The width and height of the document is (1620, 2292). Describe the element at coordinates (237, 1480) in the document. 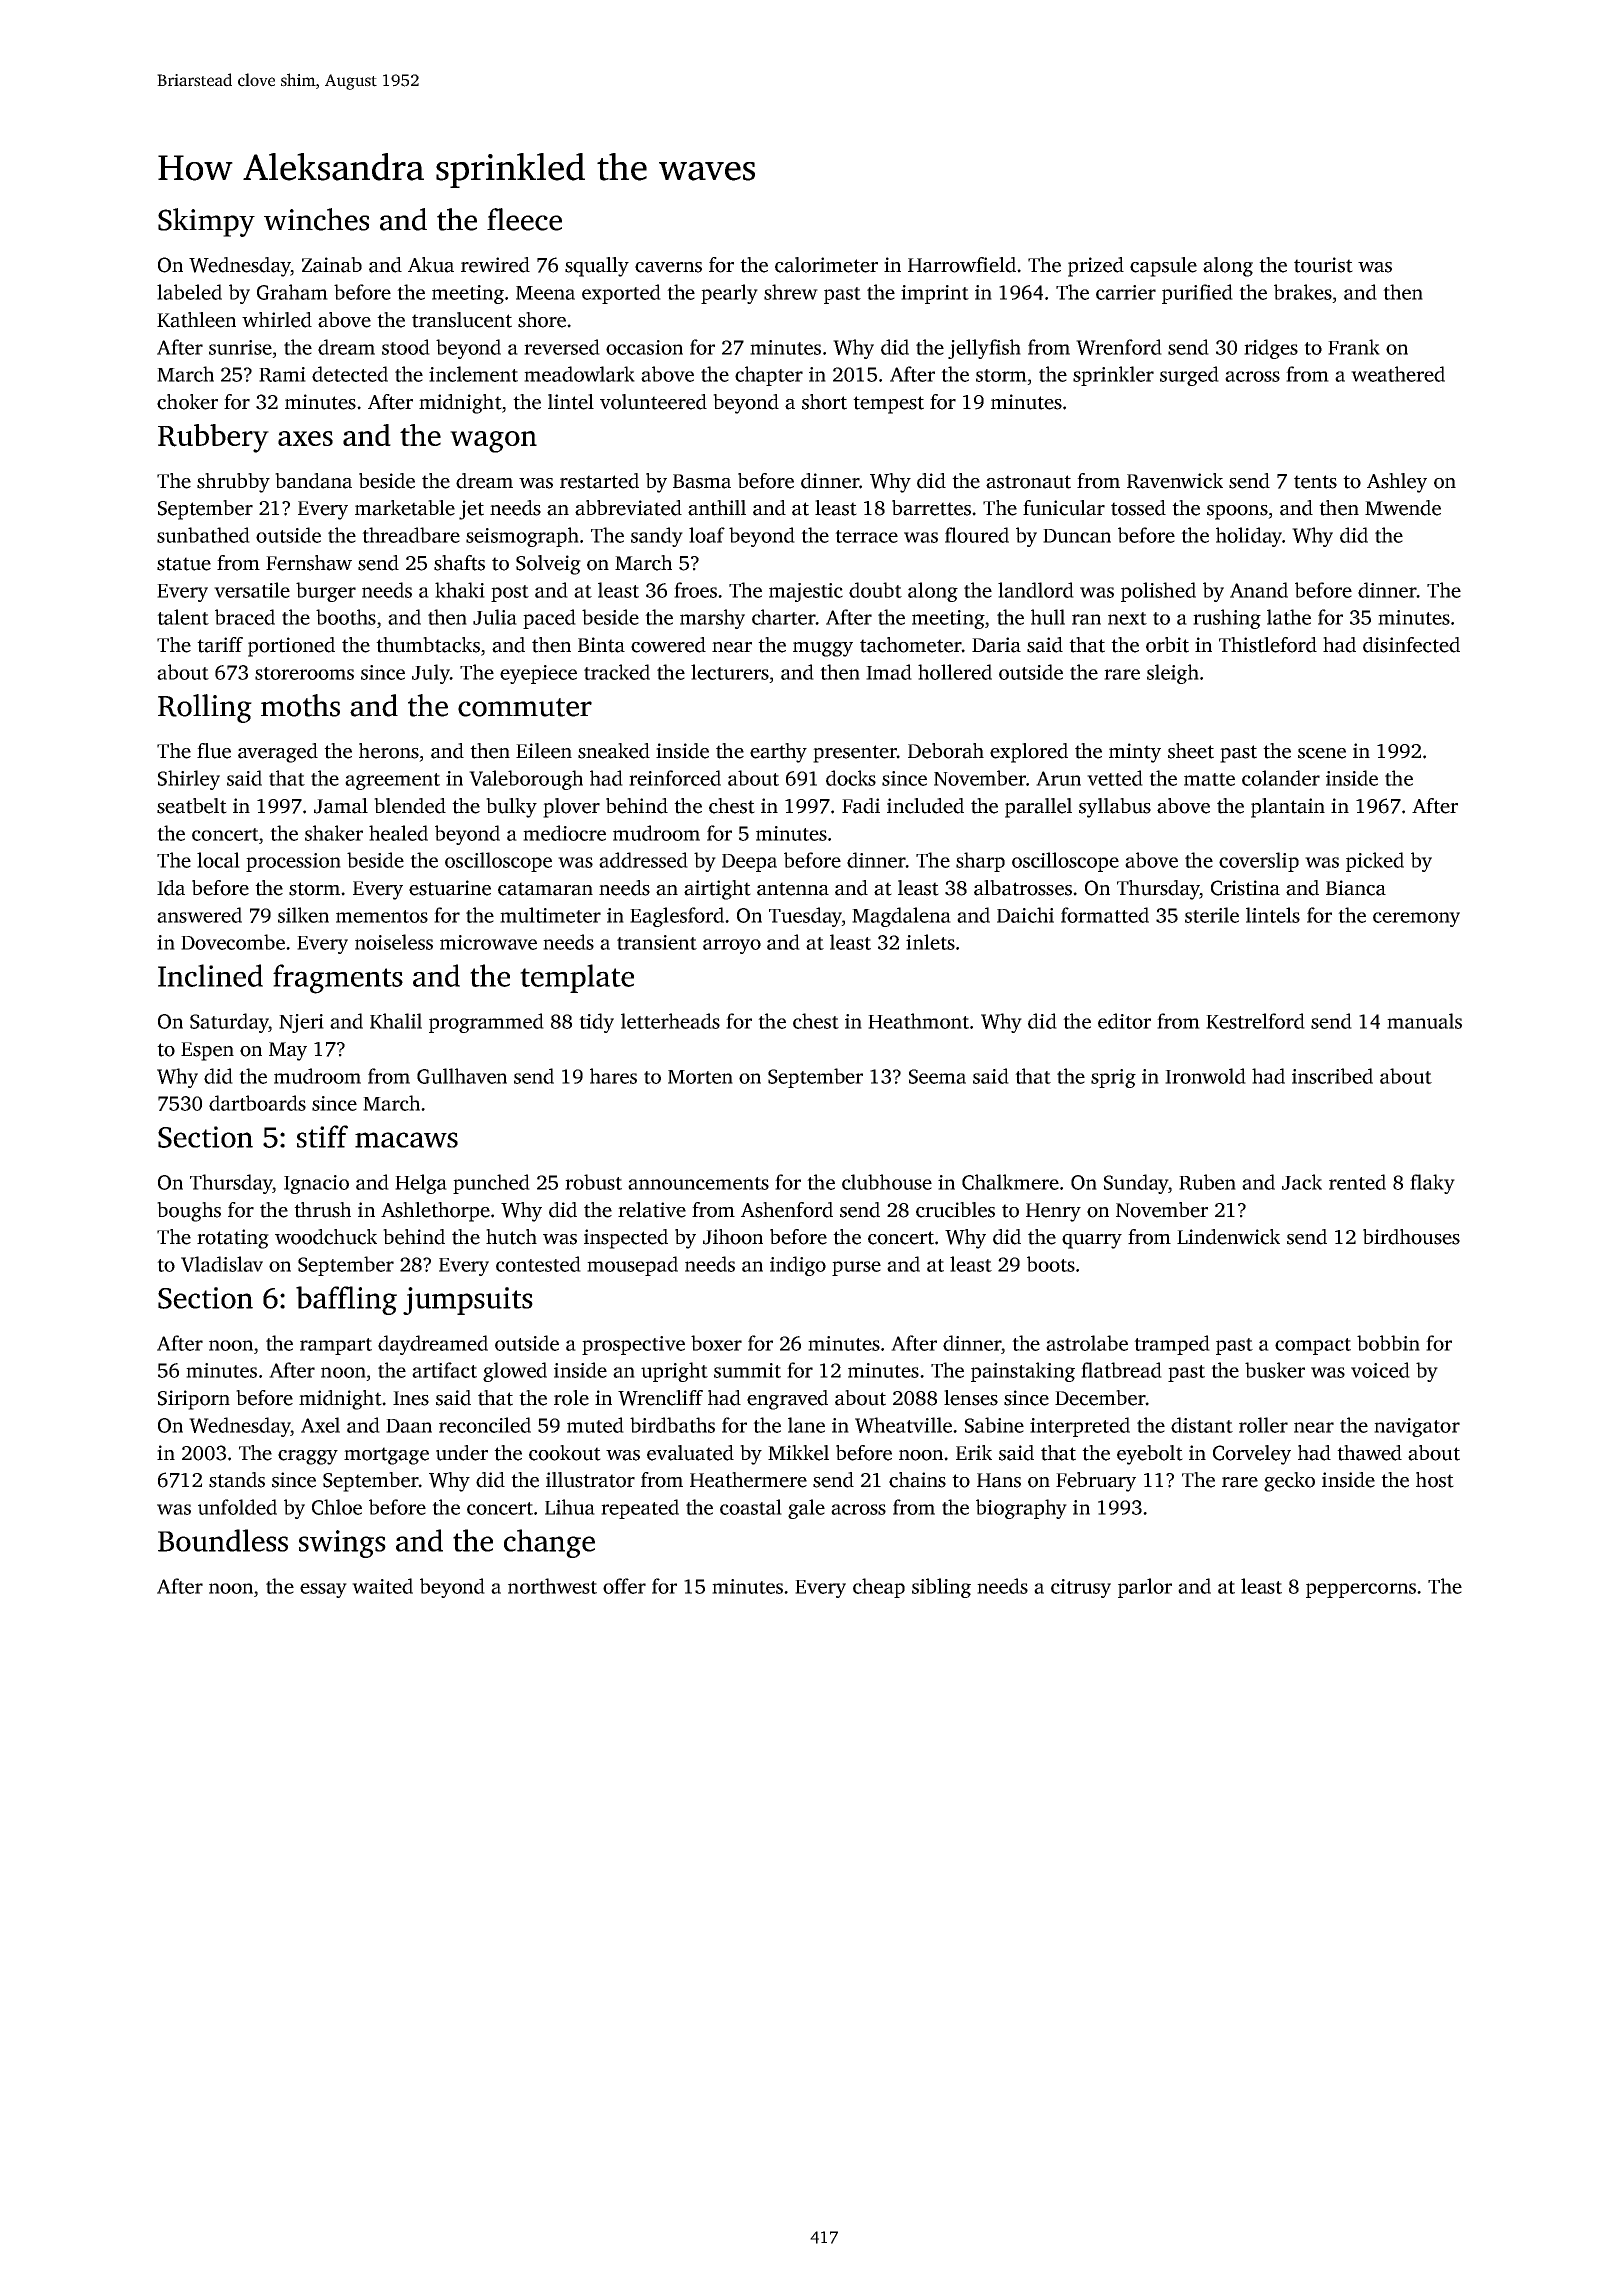

I see `stands` at that location.
